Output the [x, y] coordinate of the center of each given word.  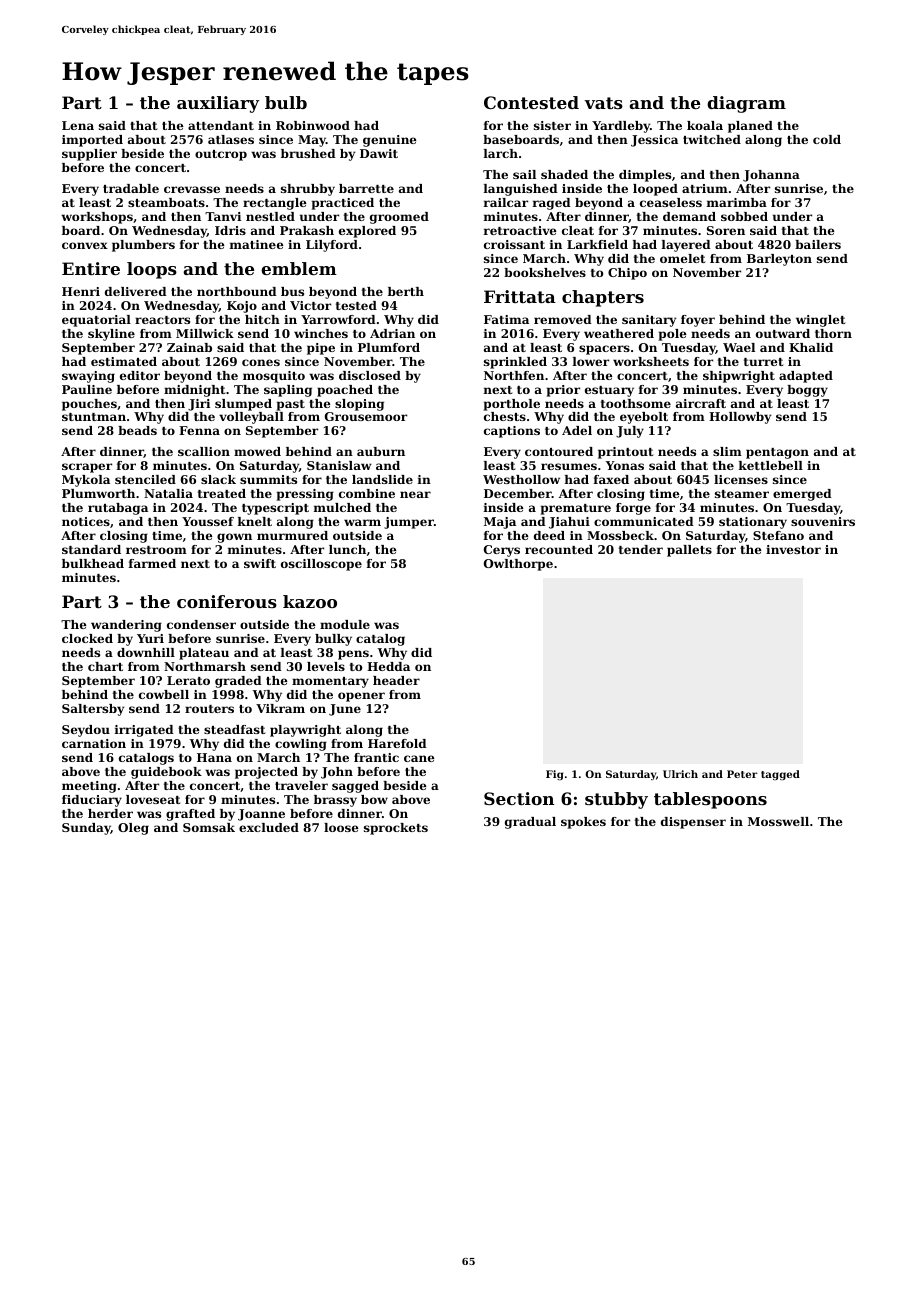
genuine [389, 141]
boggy [807, 391]
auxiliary [218, 104]
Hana [214, 757]
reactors [162, 320]
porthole [512, 405]
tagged [780, 775]
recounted [559, 549]
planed [750, 127]
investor [793, 549]
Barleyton [779, 260]
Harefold [397, 743]
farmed [152, 563]
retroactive [520, 230]
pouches [89, 405]
